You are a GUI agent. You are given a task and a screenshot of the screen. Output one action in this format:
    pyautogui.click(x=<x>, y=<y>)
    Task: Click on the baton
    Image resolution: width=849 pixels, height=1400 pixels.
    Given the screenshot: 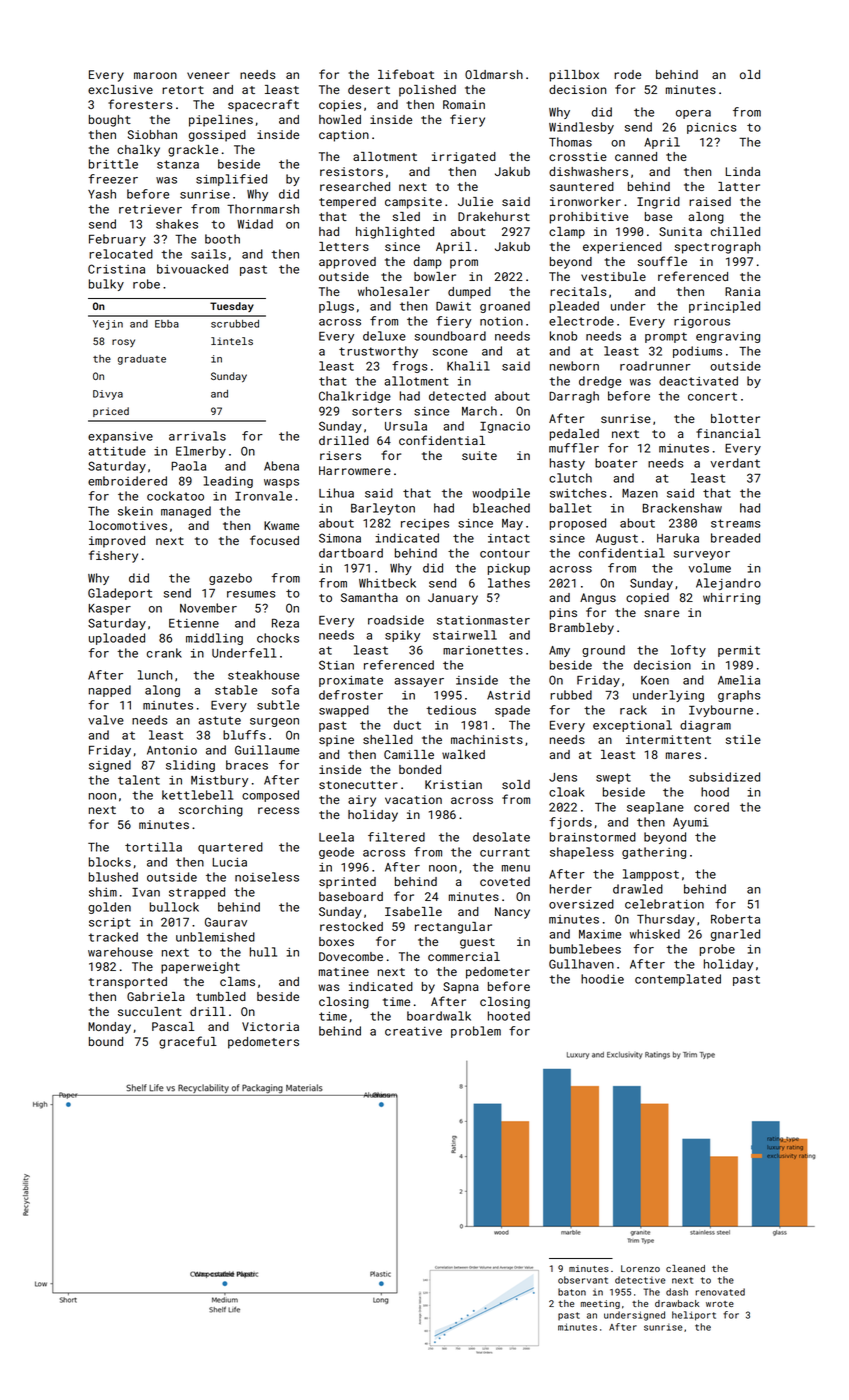 What is the action you would take?
    pyautogui.click(x=572, y=1292)
